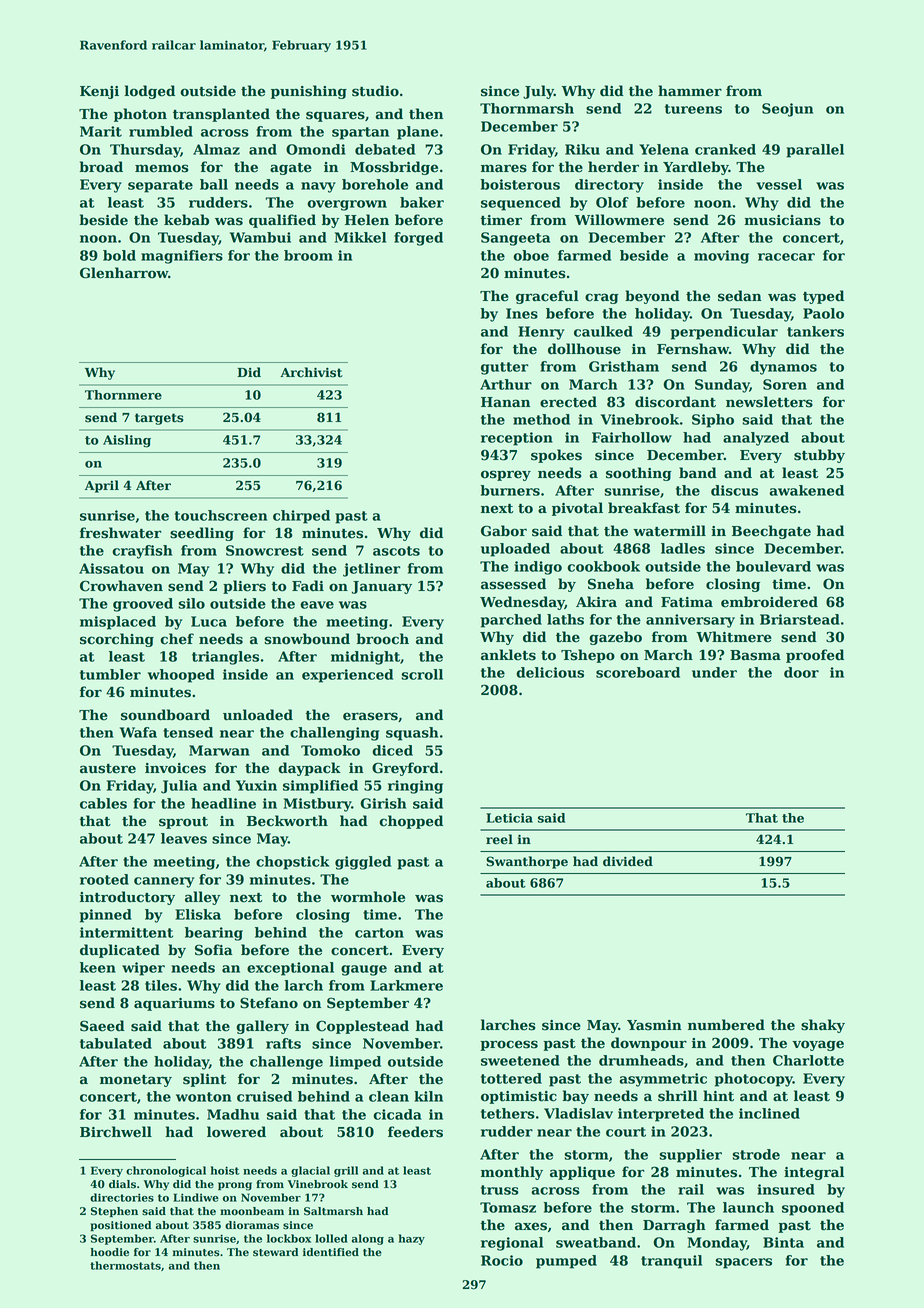  What do you see at coordinates (164, 882) in the image?
I see `cannery` at bounding box center [164, 882].
